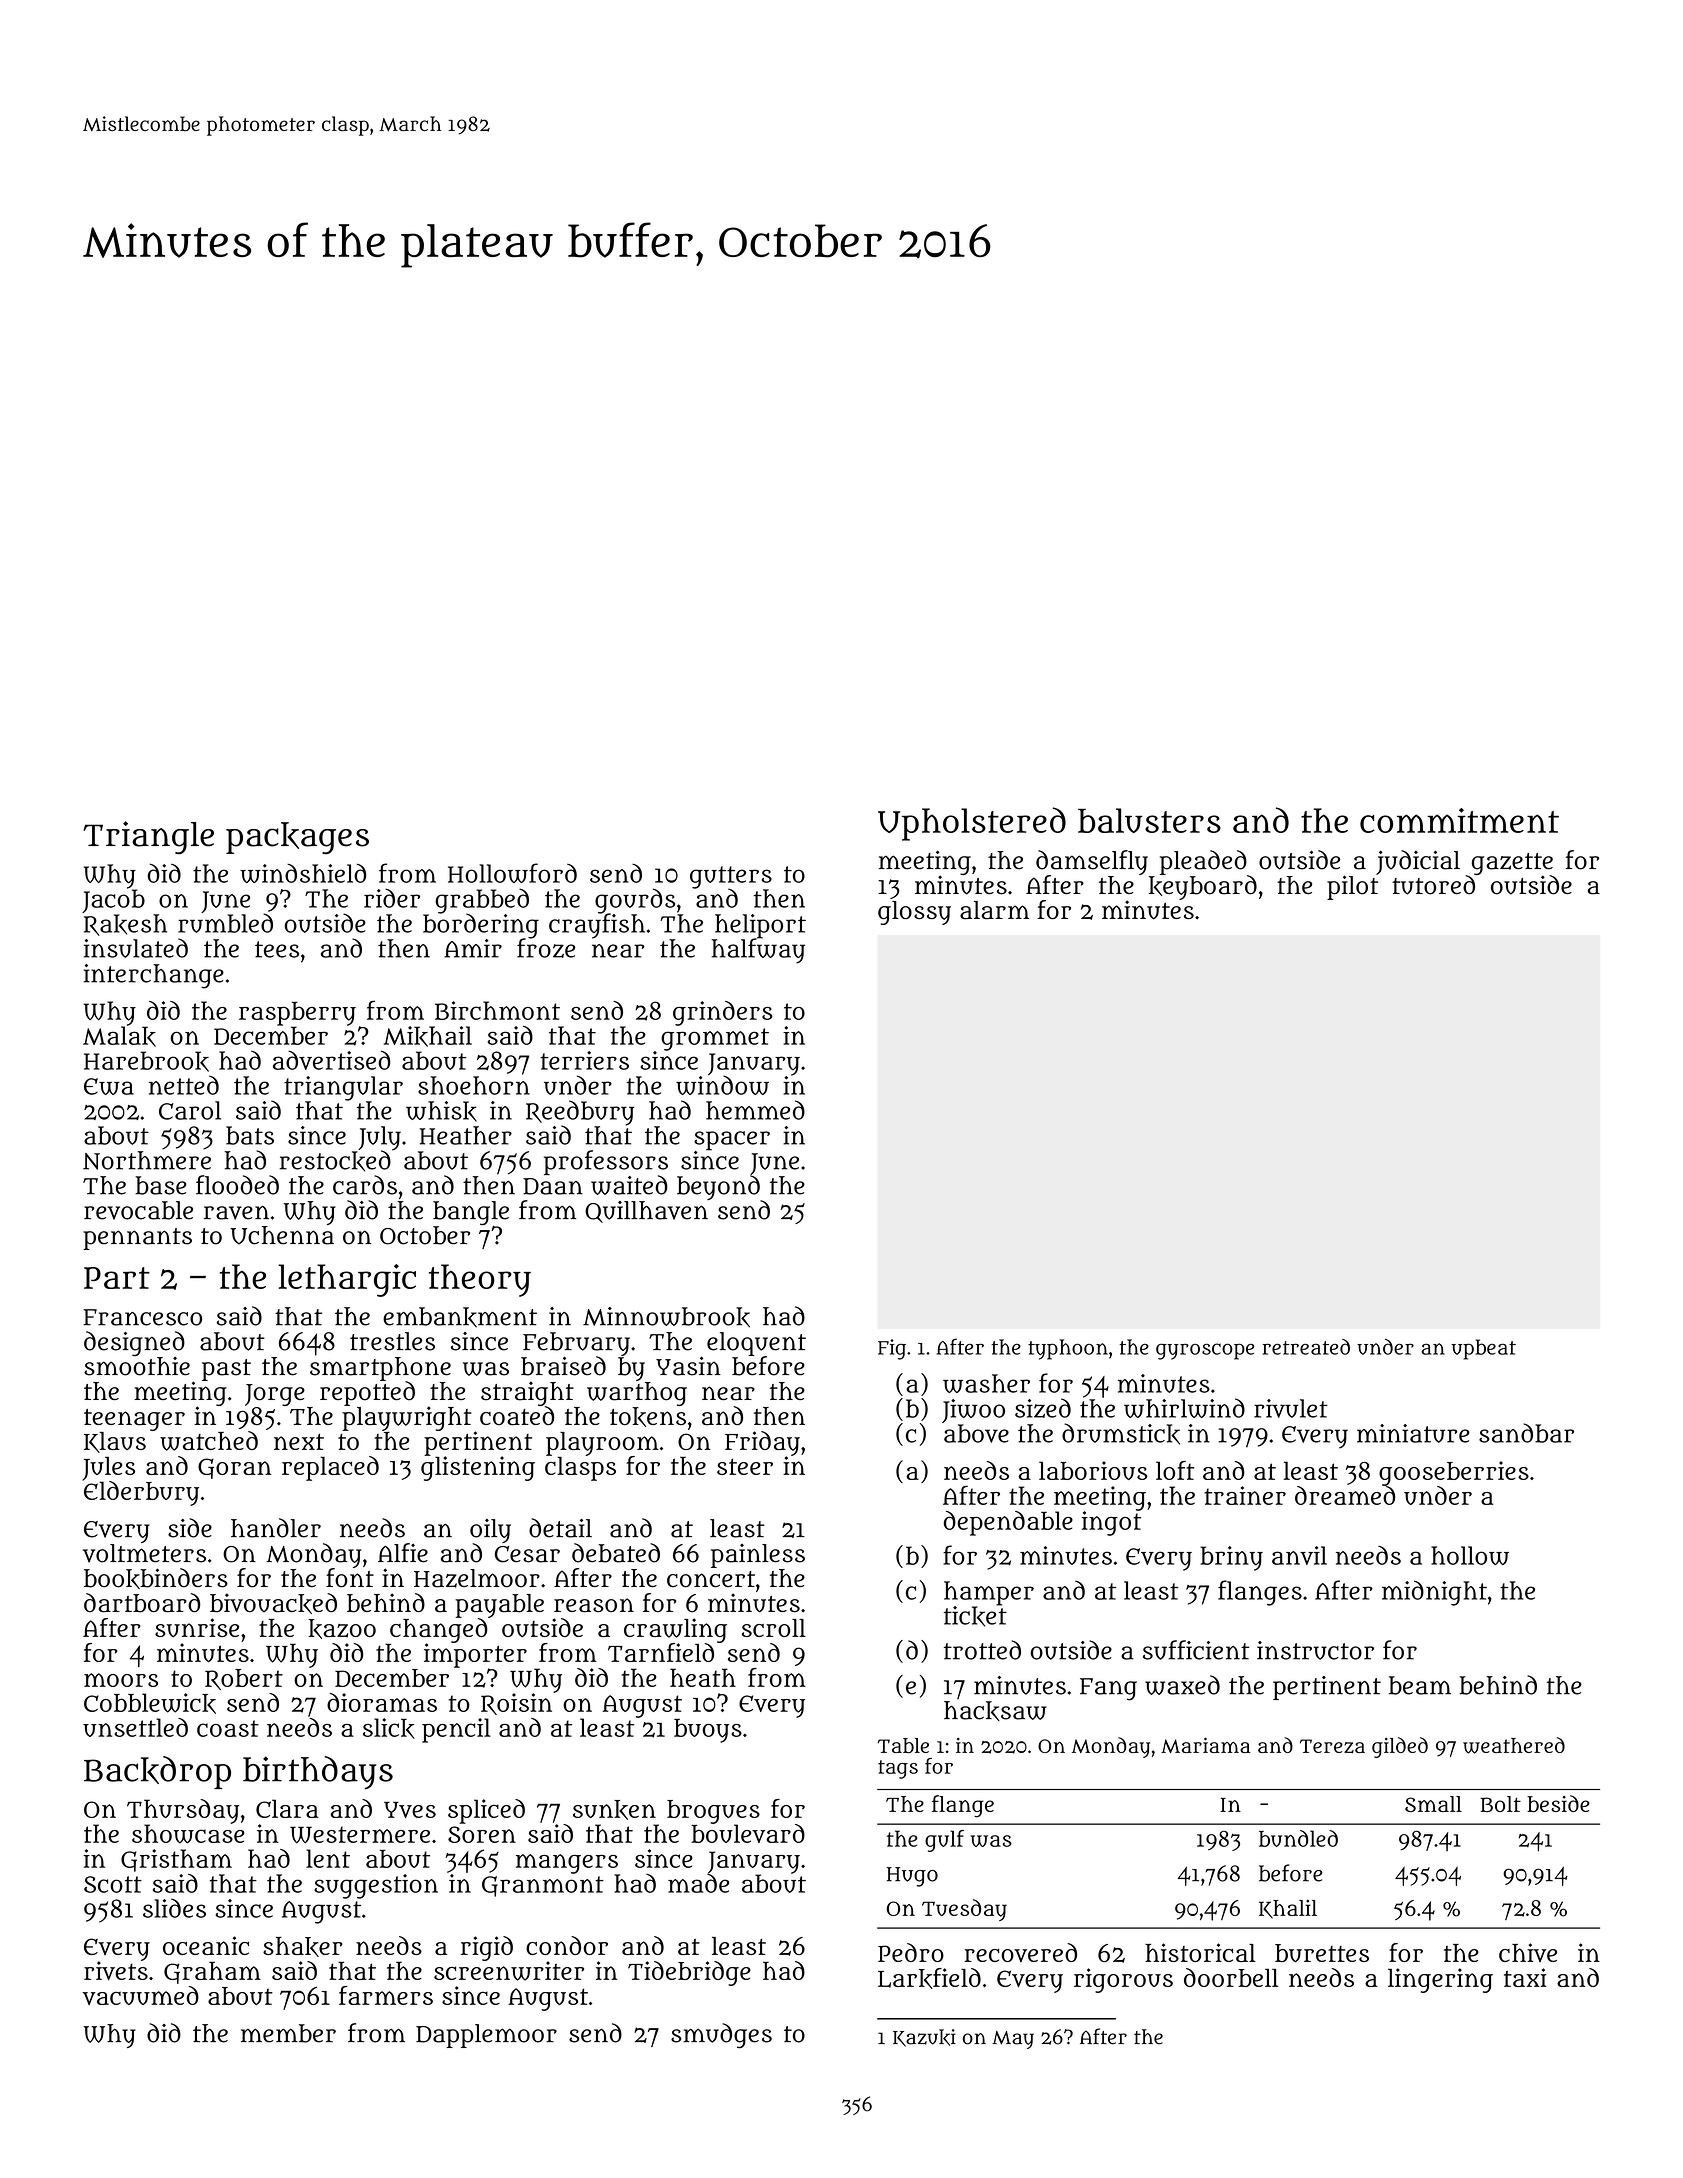 This screenshot has width=1683, height=2178. Describe the element at coordinates (250, 1135) in the screenshot. I see `bats` at that location.
